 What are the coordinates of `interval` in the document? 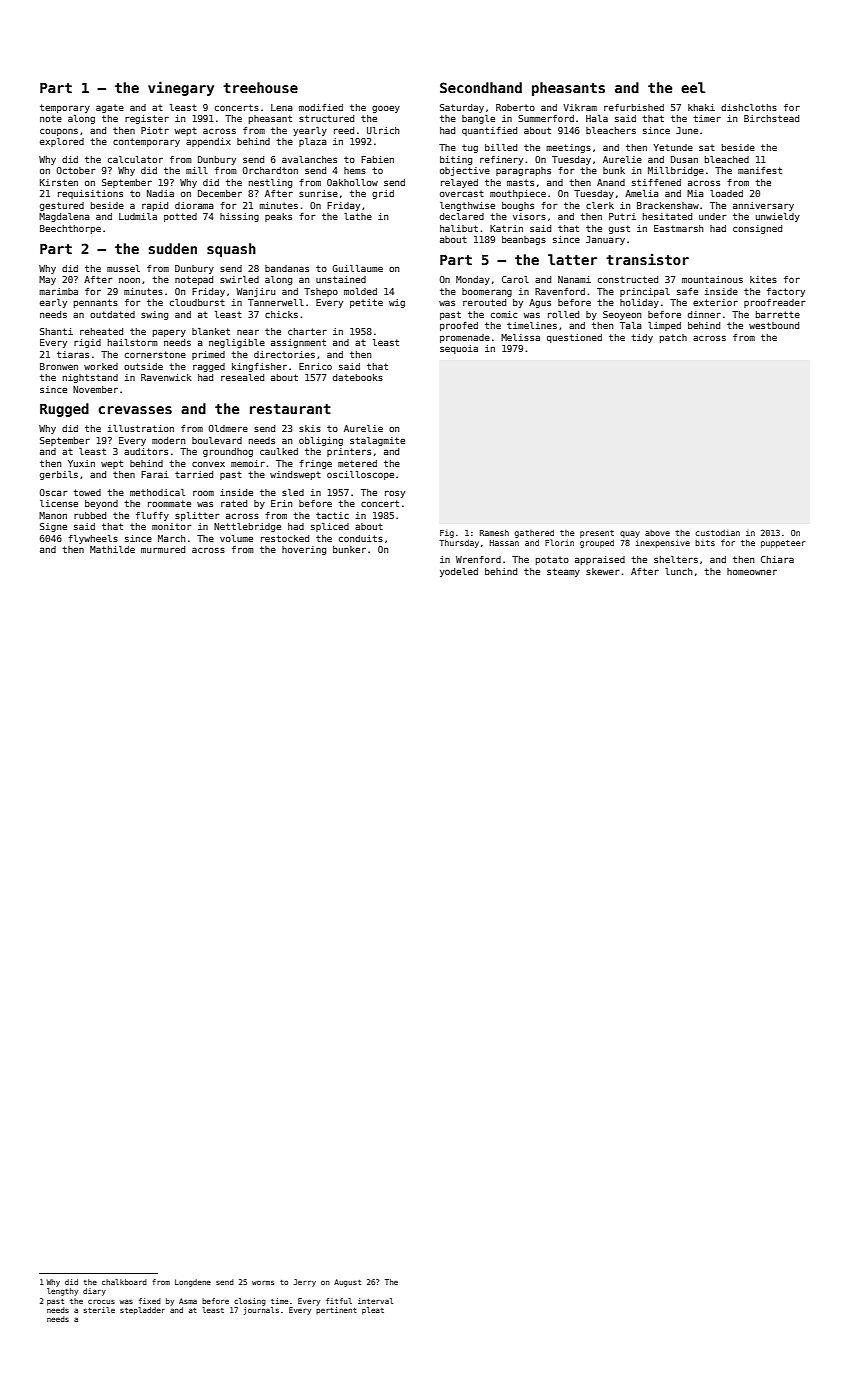 It's located at (375, 1301).
